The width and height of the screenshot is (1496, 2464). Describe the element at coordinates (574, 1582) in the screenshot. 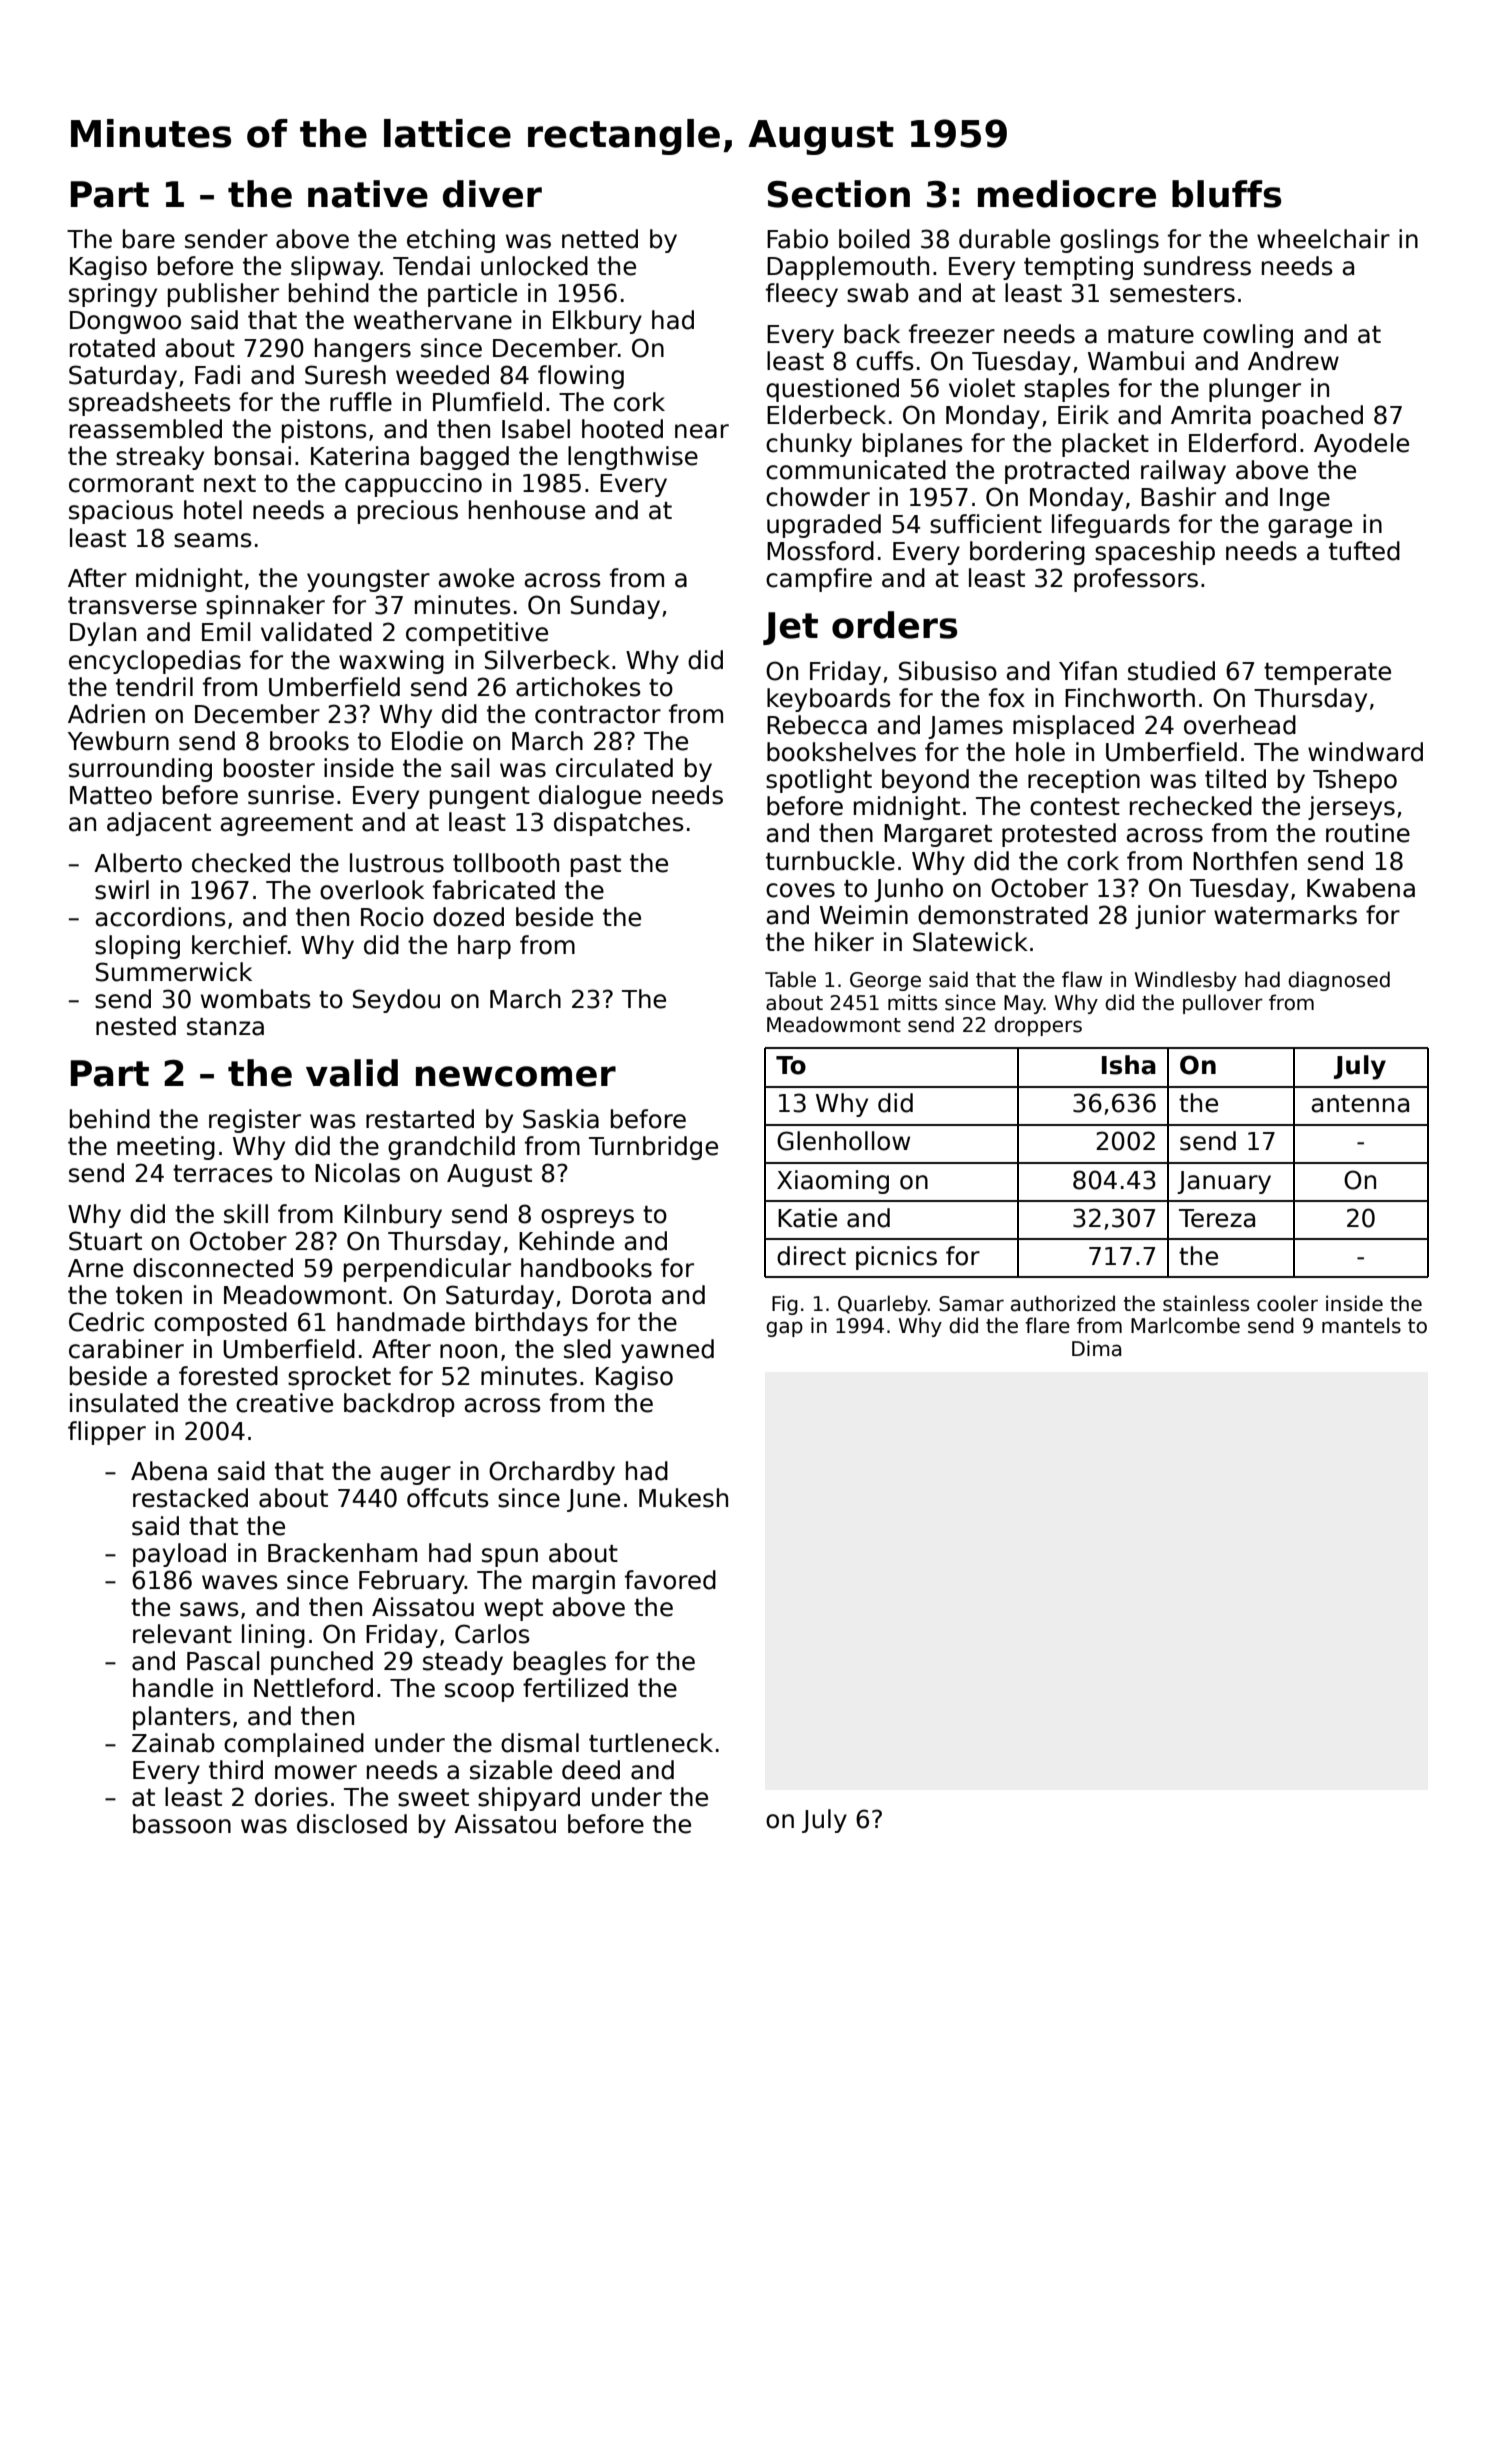

I see `margin` at that location.
